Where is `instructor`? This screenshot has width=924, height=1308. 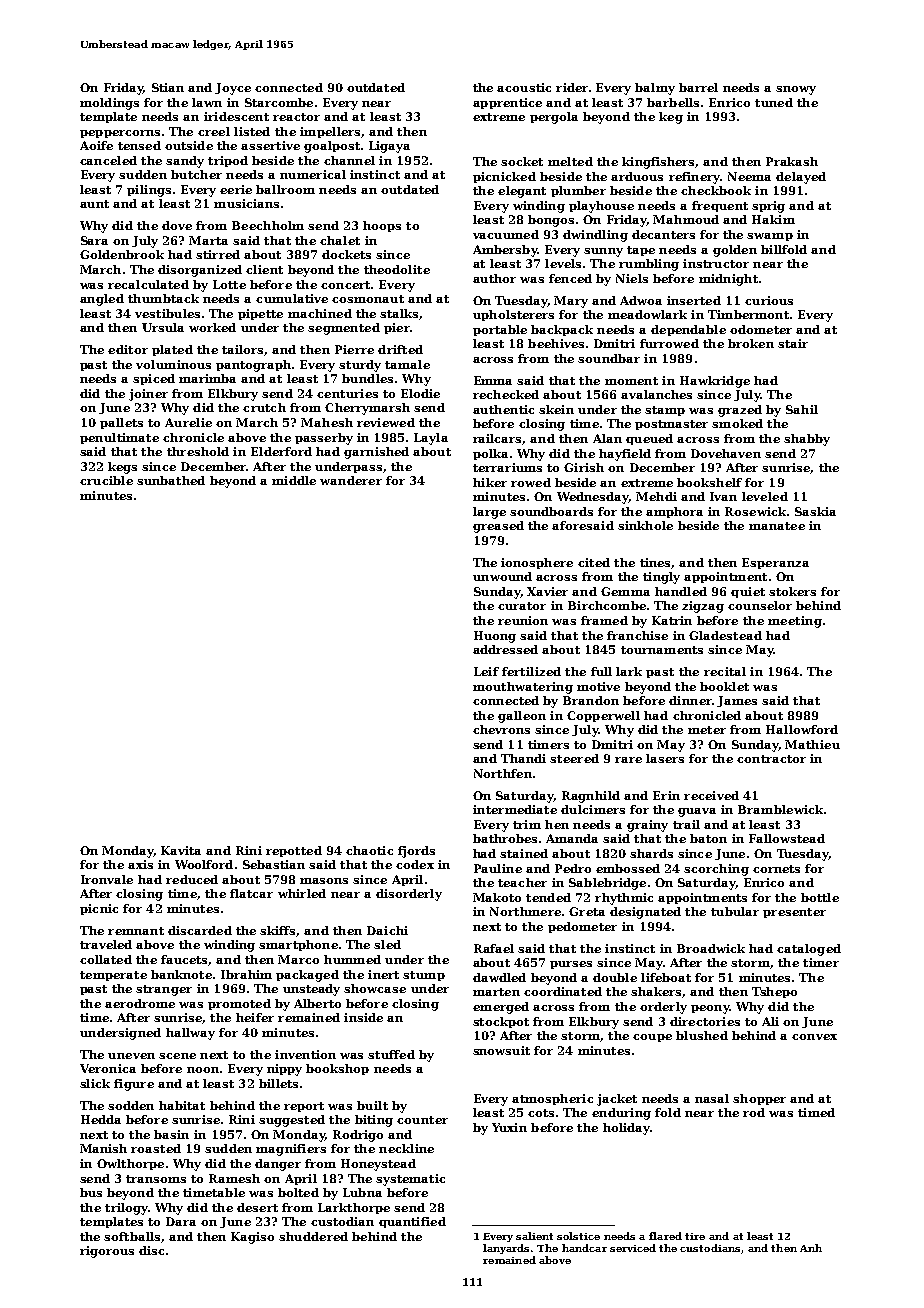 instructor is located at coordinates (716, 263).
